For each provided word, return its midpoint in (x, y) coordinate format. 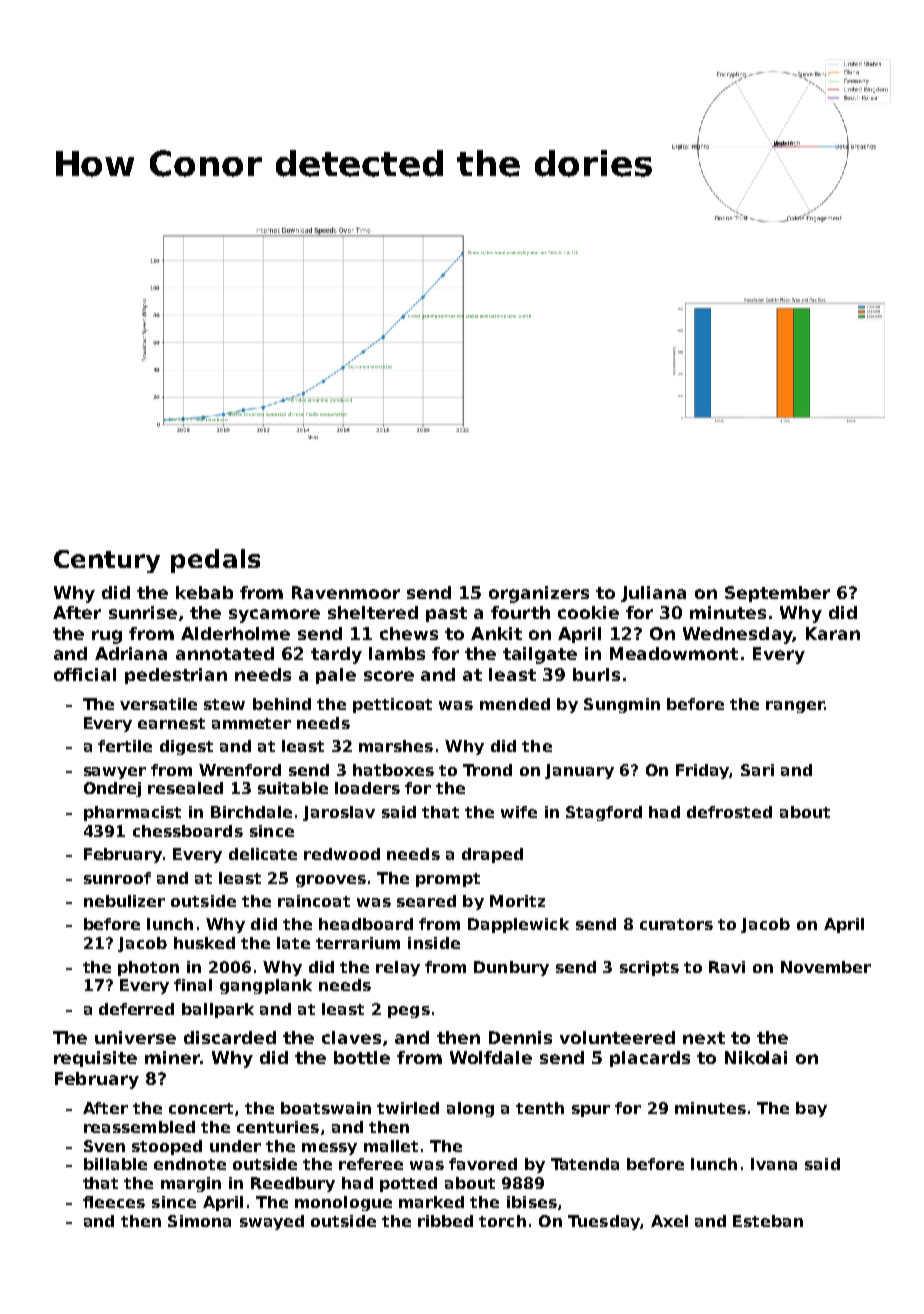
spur (591, 1111)
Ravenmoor (346, 592)
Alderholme (235, 633)
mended (515, 704)
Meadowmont (674, 653)
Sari (757, 770)
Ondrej (112, 789)
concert (201, 1108)
